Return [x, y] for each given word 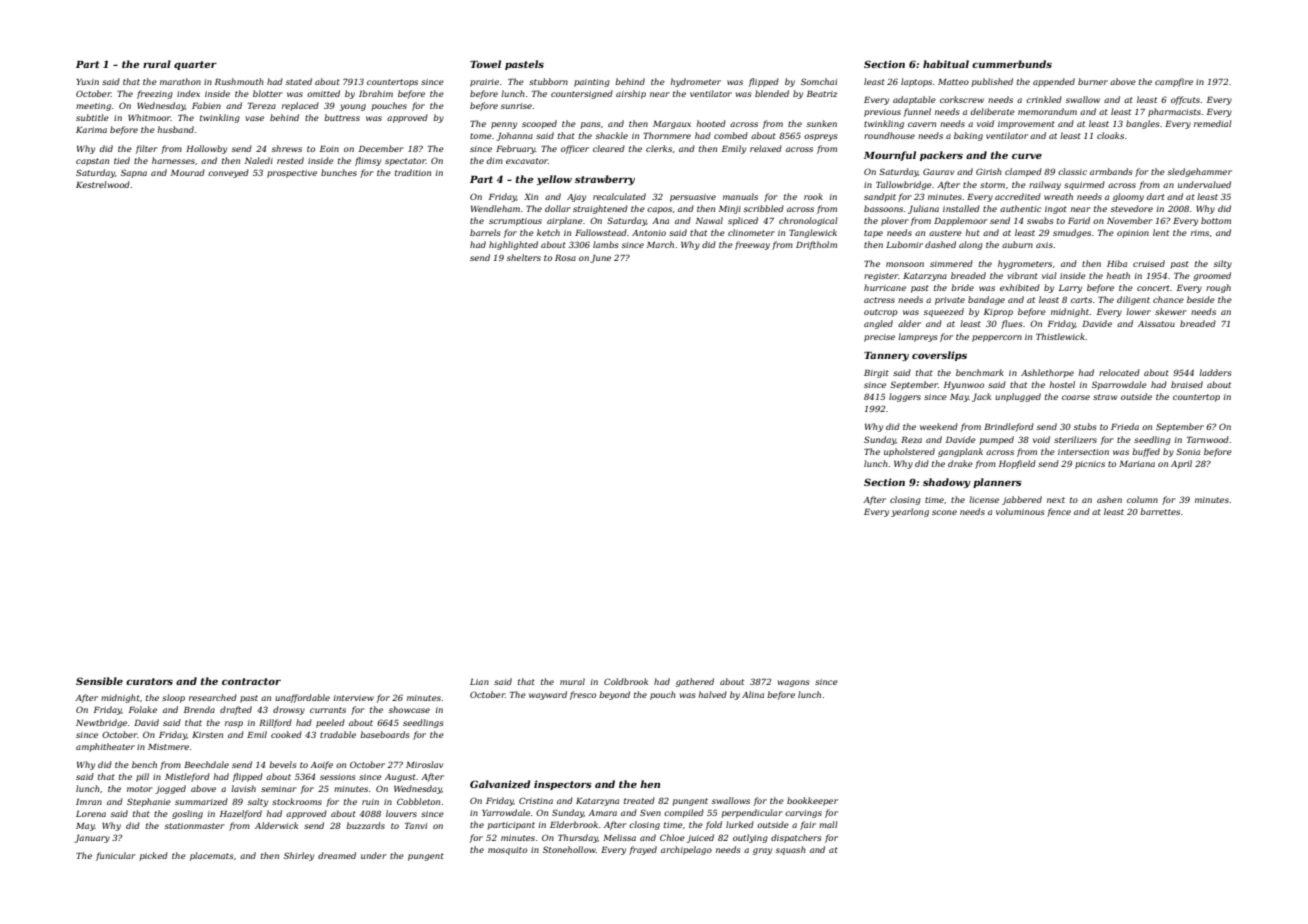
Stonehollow [569, 849]
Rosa [565, 258]
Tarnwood [1208, 439]
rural [157, 64]
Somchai [819, 81]
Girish [989, 171]
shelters [524, 257]
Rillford [275, 723]
